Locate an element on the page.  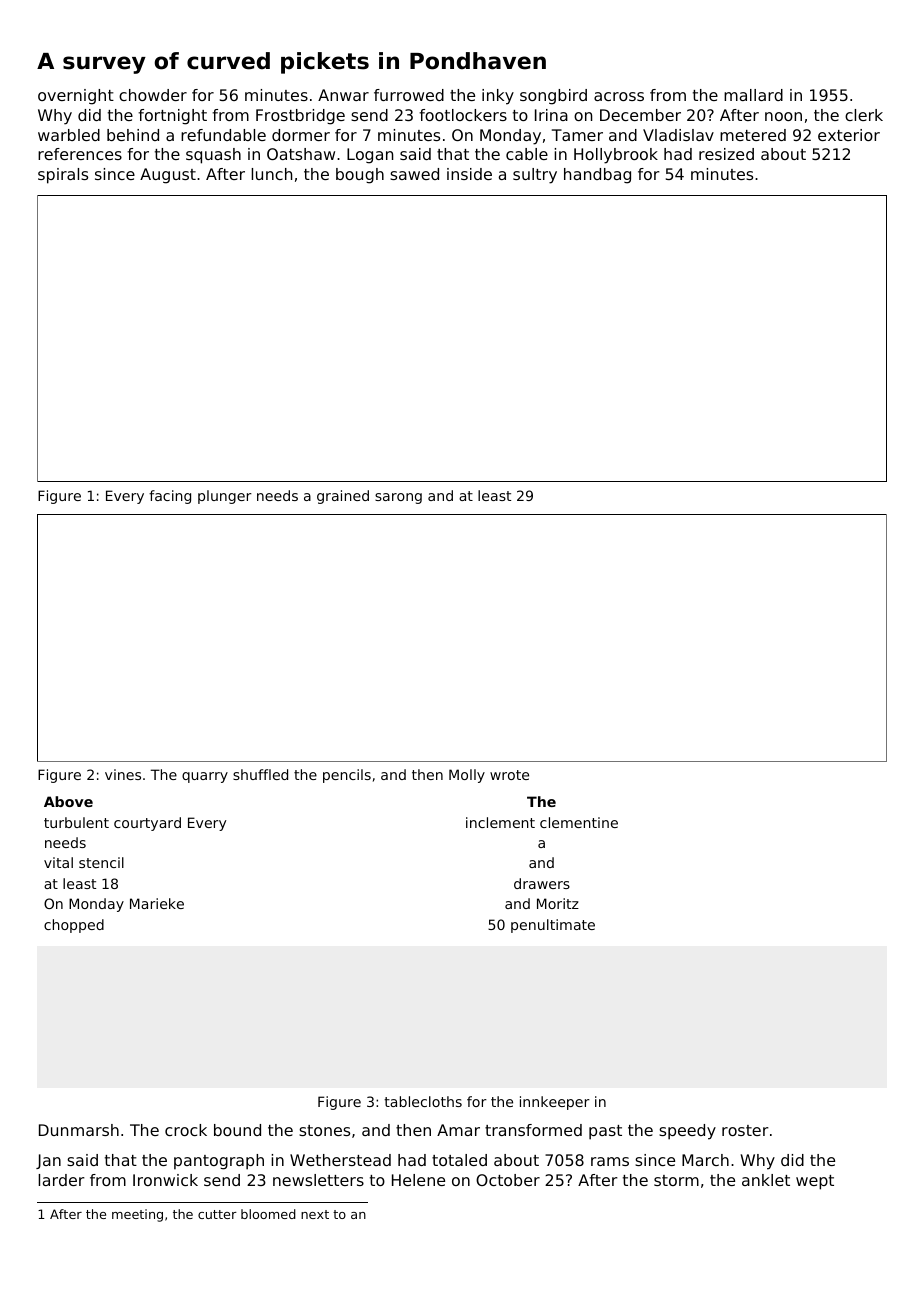
facing is located at coordinates (170, 497).
